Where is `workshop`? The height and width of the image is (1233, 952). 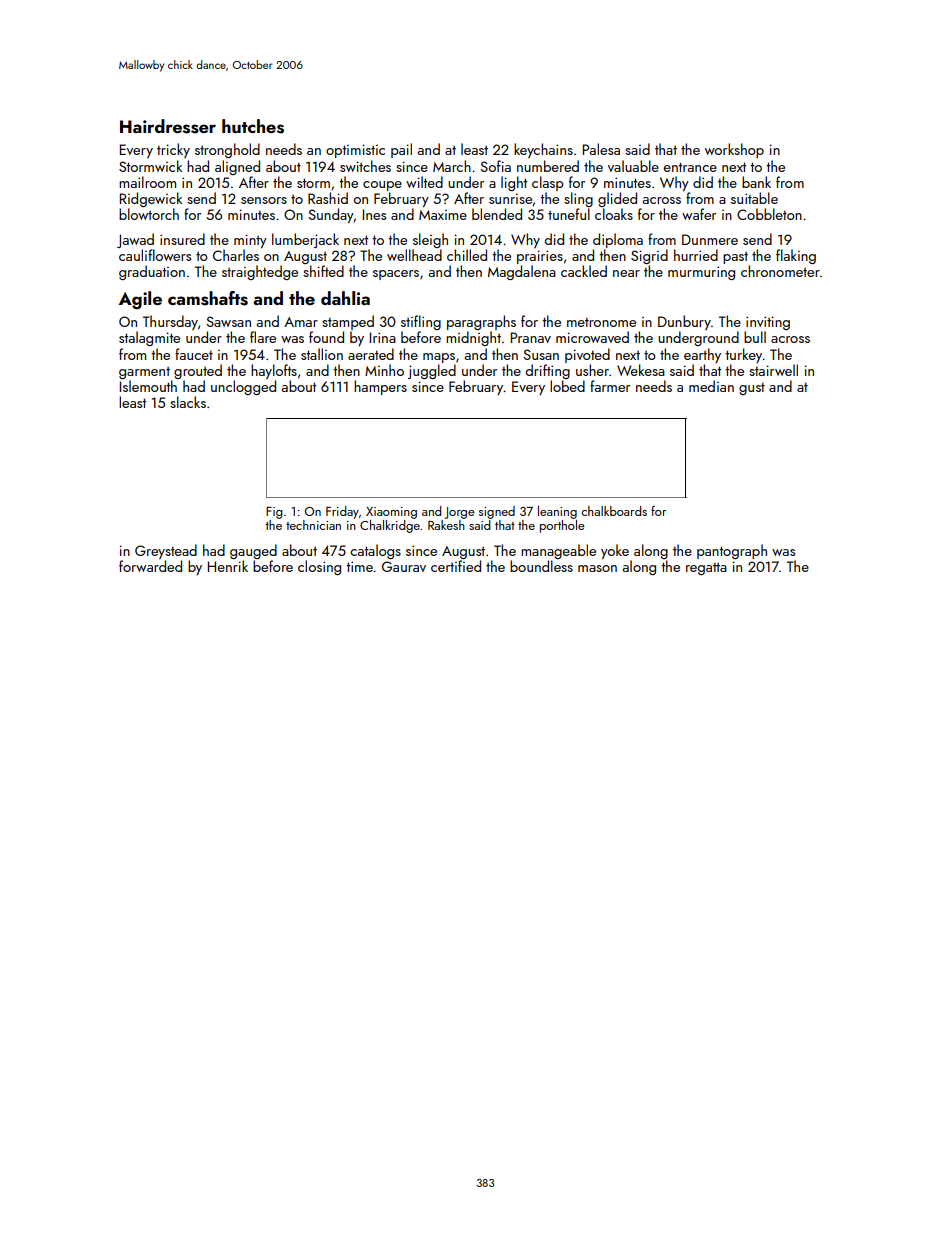
workshop is located at coordinates (734, 150).
